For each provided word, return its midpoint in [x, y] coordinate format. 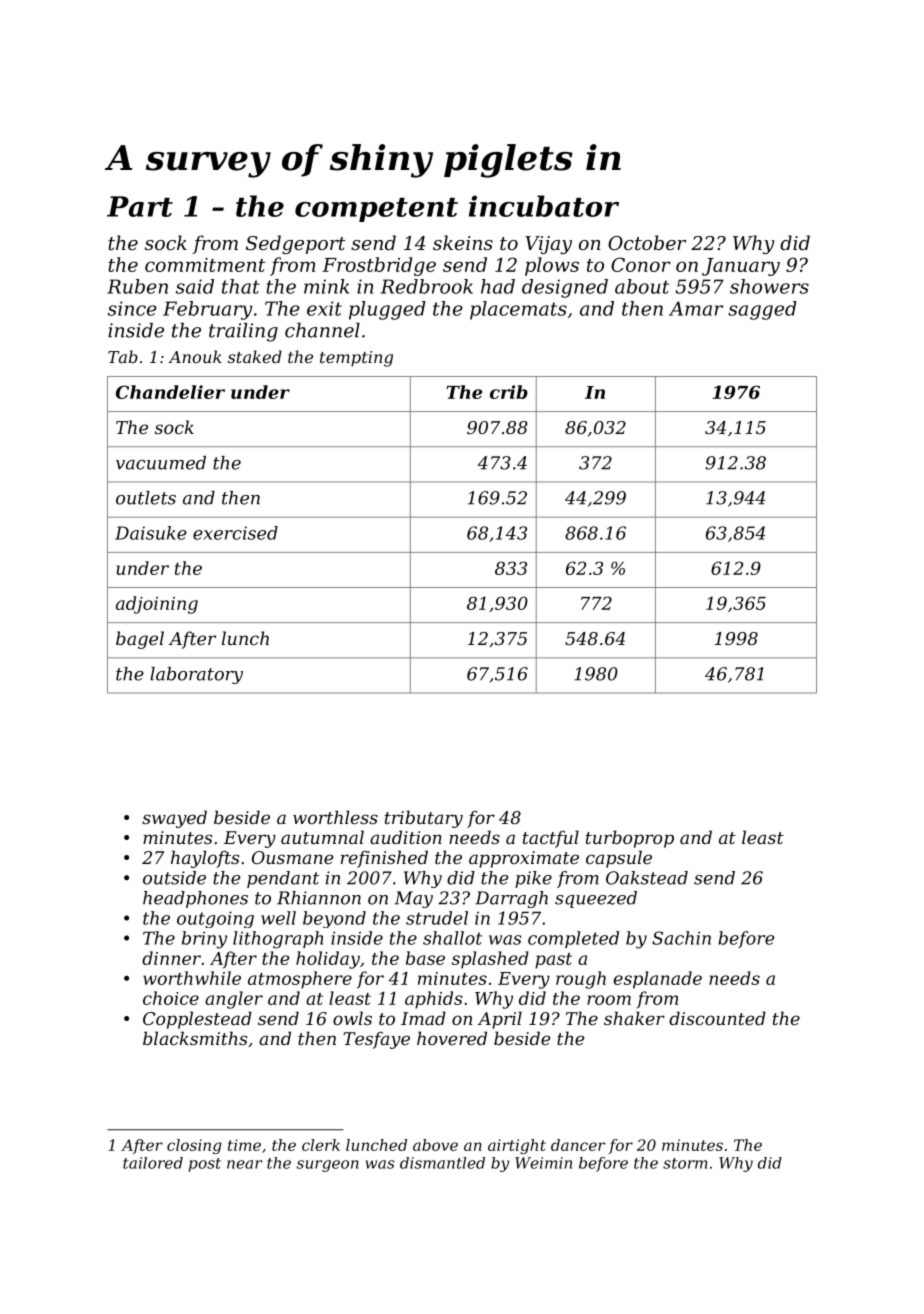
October [647, 242]
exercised [235, 533]
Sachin [681, 938]
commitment [205, 265]
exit [324, 308]
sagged [762, 310]
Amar [696, 308]
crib [509, 392]
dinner [171, 958]
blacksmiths [195, 1038]
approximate [524, 859]
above [435, 1145]
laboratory [196, 675]
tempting [356, 359]
